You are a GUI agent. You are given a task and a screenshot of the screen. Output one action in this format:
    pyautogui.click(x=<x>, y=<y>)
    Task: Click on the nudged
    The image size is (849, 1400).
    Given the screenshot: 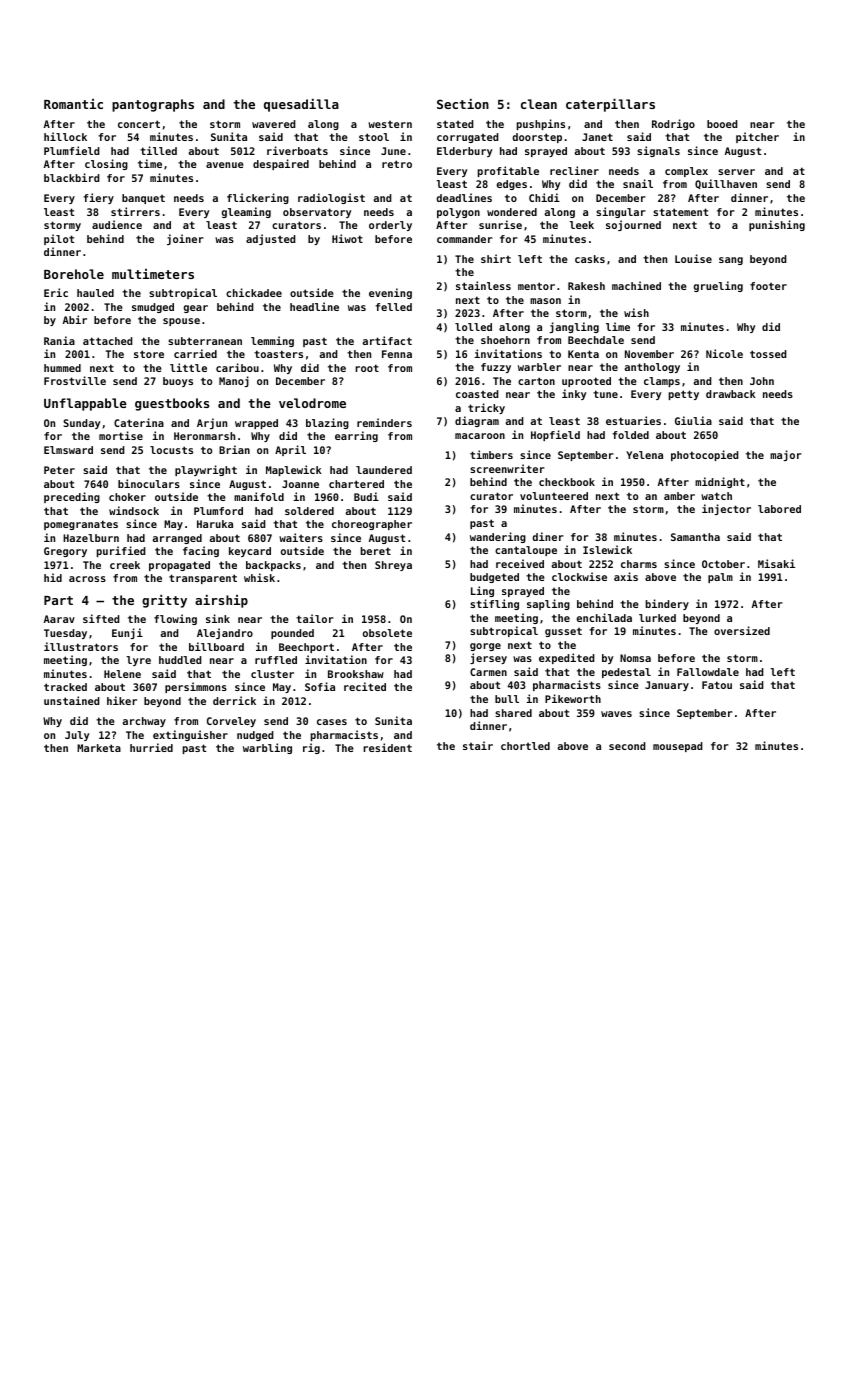 What is the action you would take?
    pyautogui.click(x=255, y=736)
